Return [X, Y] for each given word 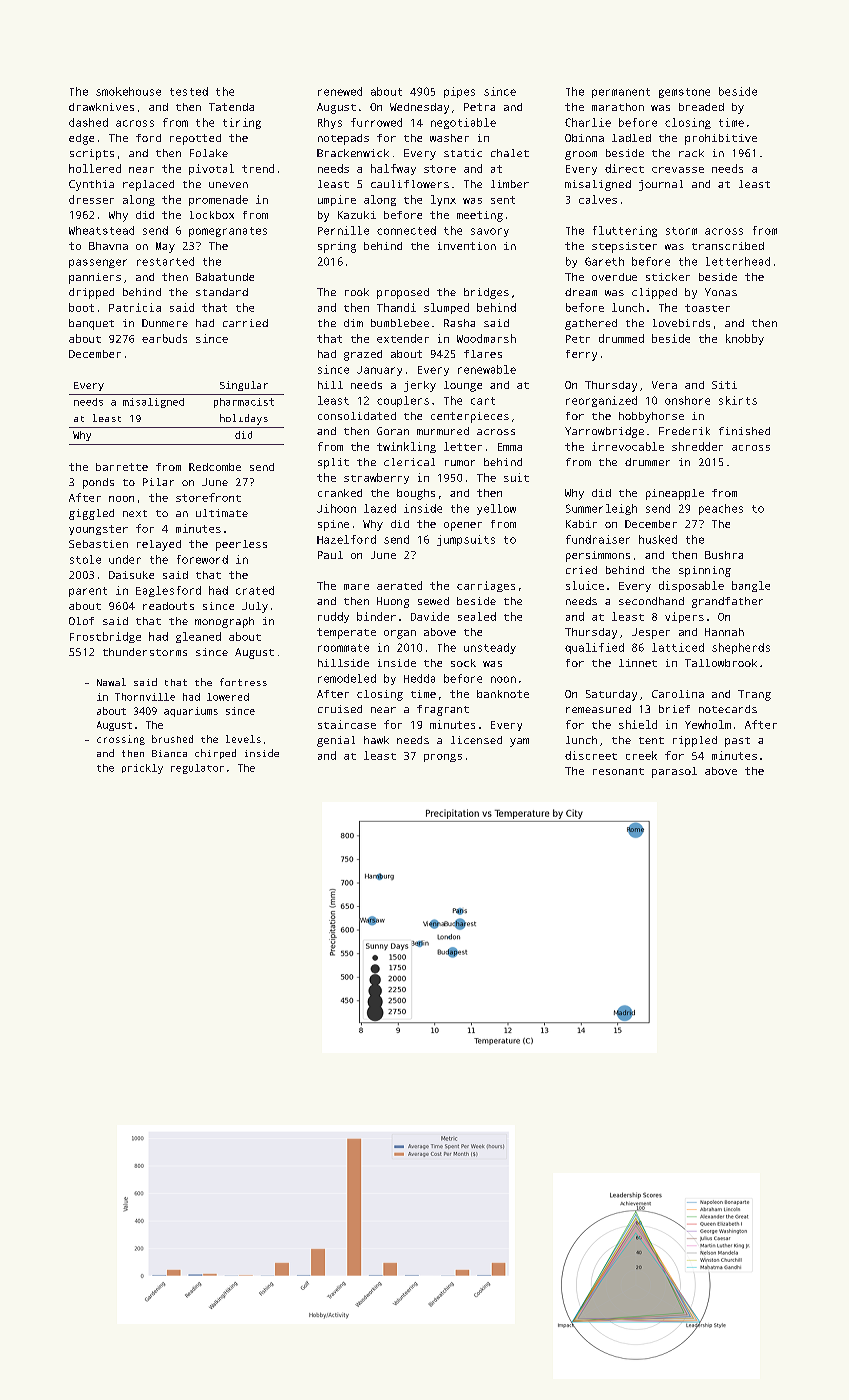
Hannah [724, 632]
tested [189, 91]
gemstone [684, 93]
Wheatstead [101, 230]
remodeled [347, 678]
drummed [621, 338]
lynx [443, 200]
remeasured [598, 709]
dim [353, 323]
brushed [172, 739]
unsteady [490, 648]
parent [88, 592]
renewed [340, 91]
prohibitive [721, 139]
